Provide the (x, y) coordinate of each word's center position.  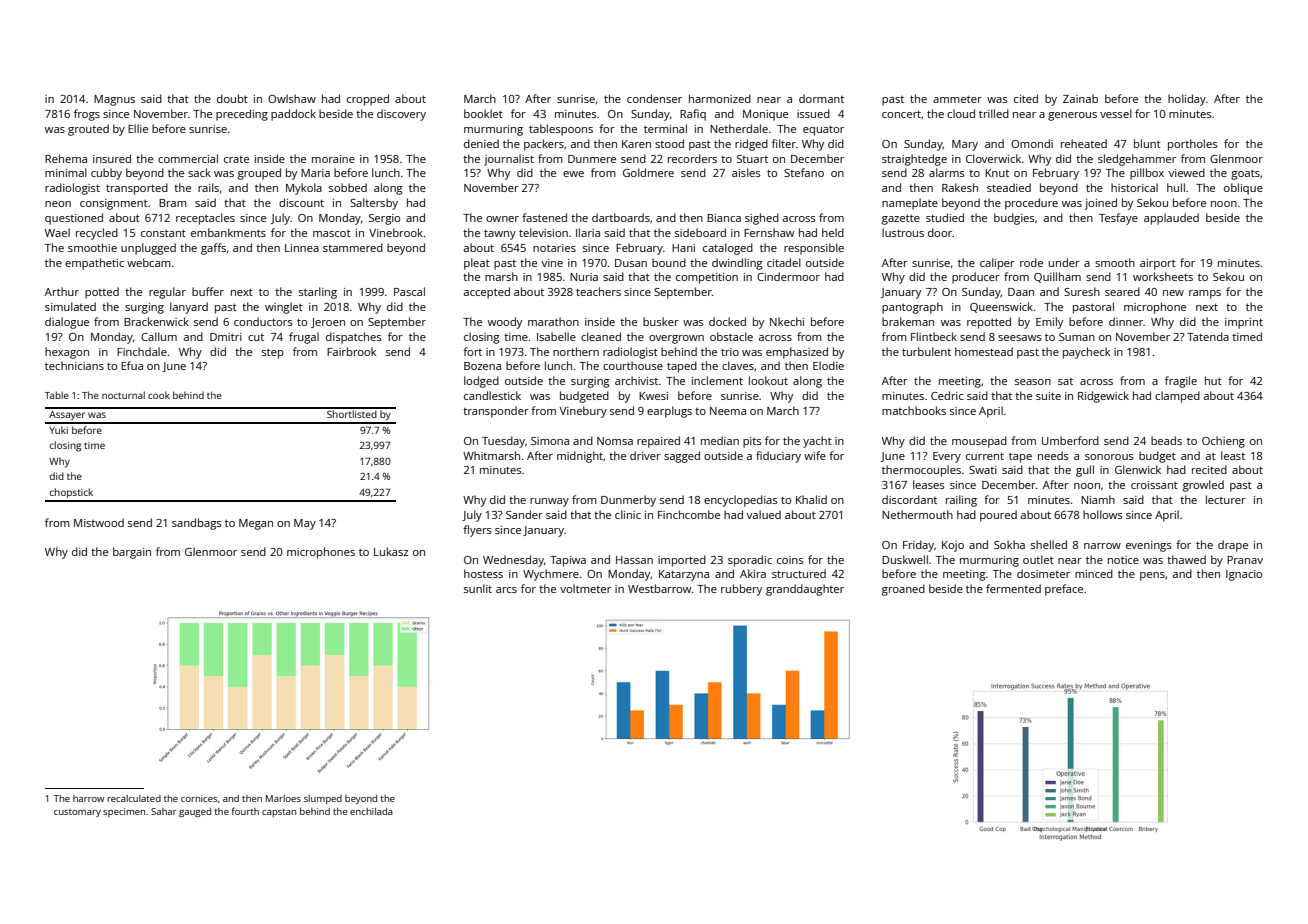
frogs (87, 115)
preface (1064, 590)
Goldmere (648, 172)
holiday (1187, 100)
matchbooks (914, 410)
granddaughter (805, 590)
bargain (132, 553)
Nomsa (615, 441)
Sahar (164, 811)
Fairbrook (351, 351)
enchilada (371, 811)
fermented (1013, 588)
